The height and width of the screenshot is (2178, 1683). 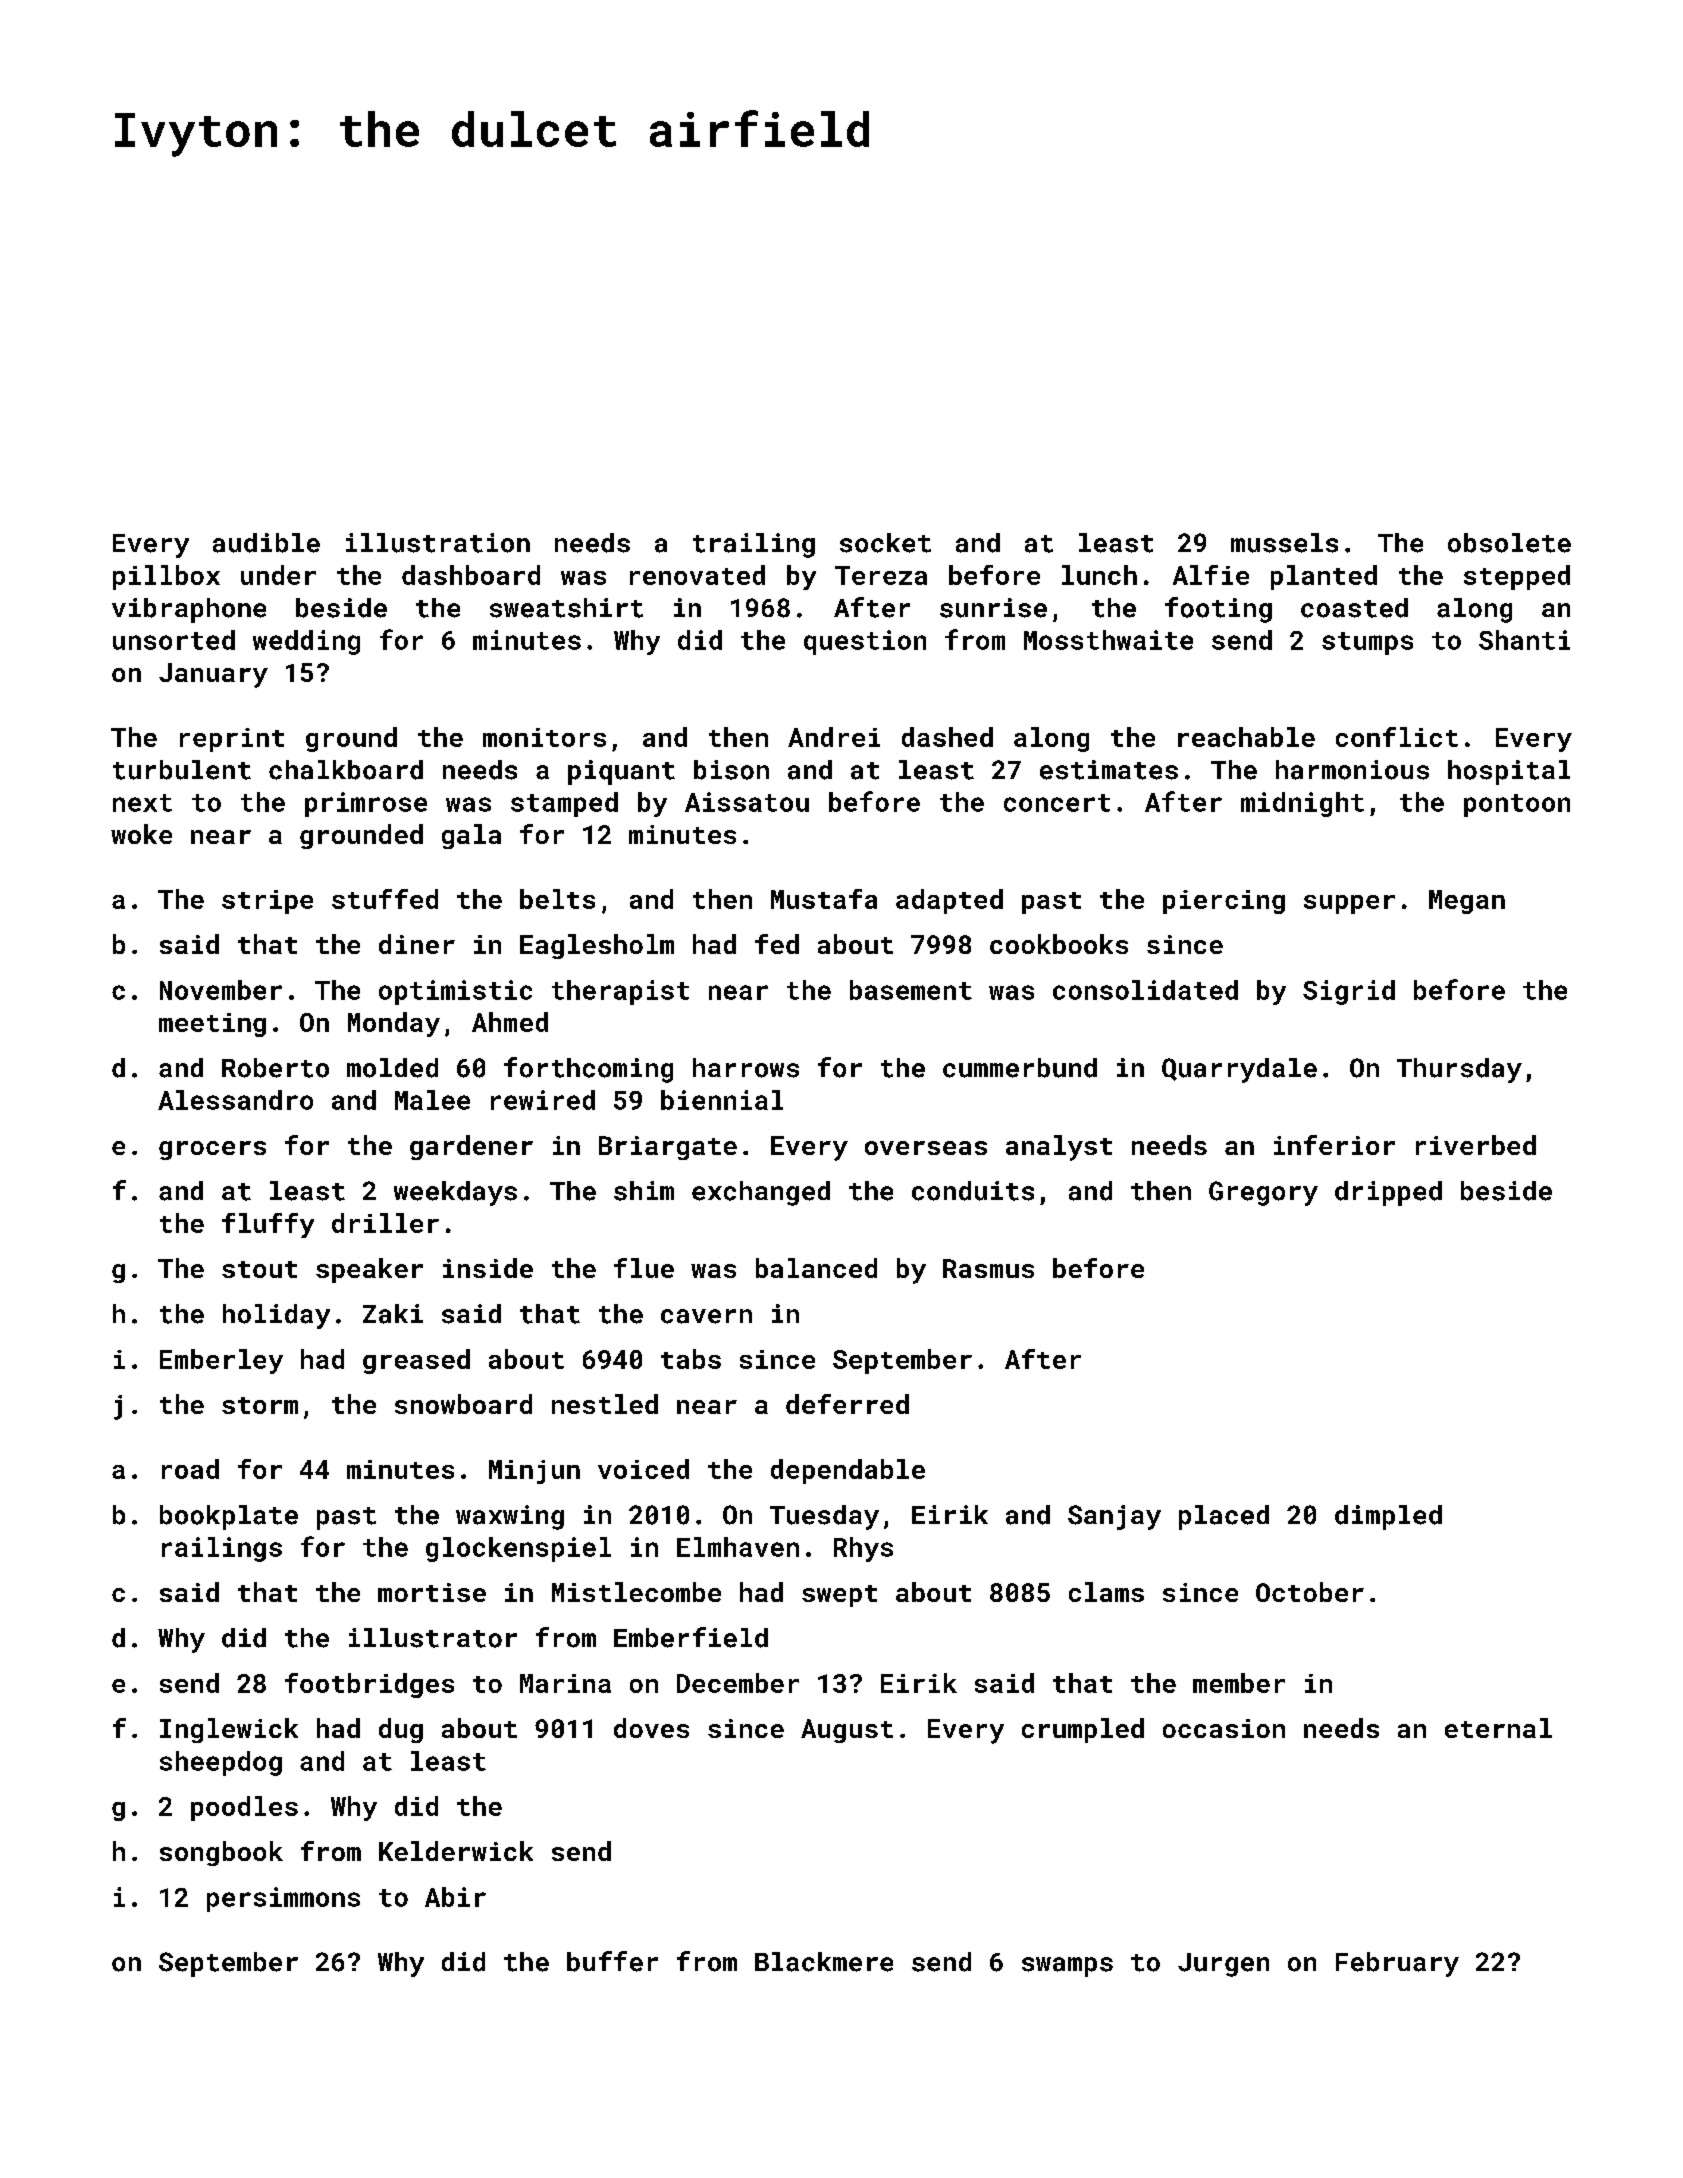 I want to click on cummerbund, so click(x=1020, y=1068).
